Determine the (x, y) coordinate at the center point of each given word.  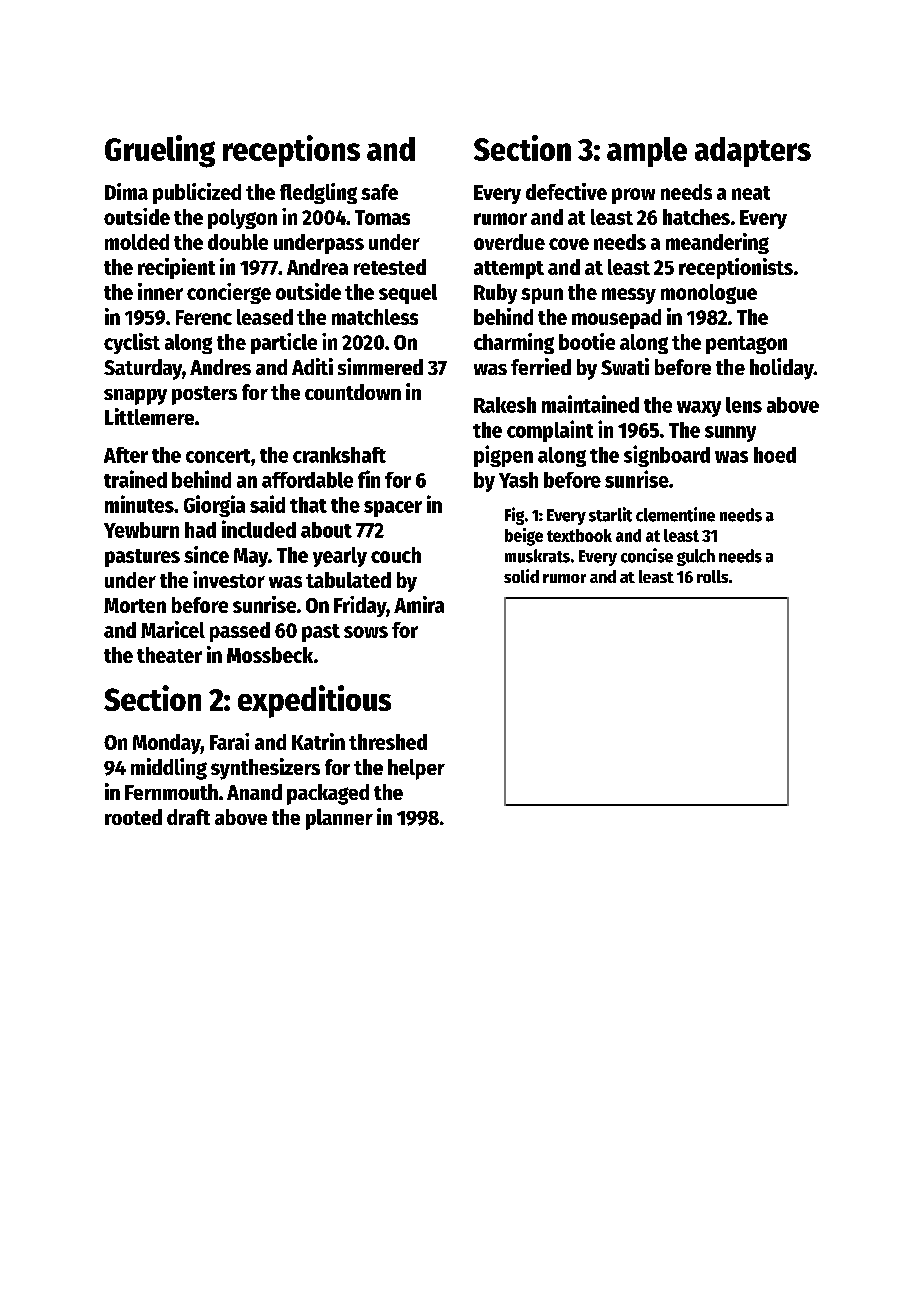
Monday (167, 744)
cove (569, 244)
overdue (509, 242)
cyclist (132, 343)
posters (204, 395)
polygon (242, 219)
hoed (775, 455)
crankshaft (339, 455)
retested (390, 267)
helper (416, 769)
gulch (696, 557)
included (259, 529)
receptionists (736, 268)
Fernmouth (171, 792)
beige (524, 537)
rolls (712, 576)
